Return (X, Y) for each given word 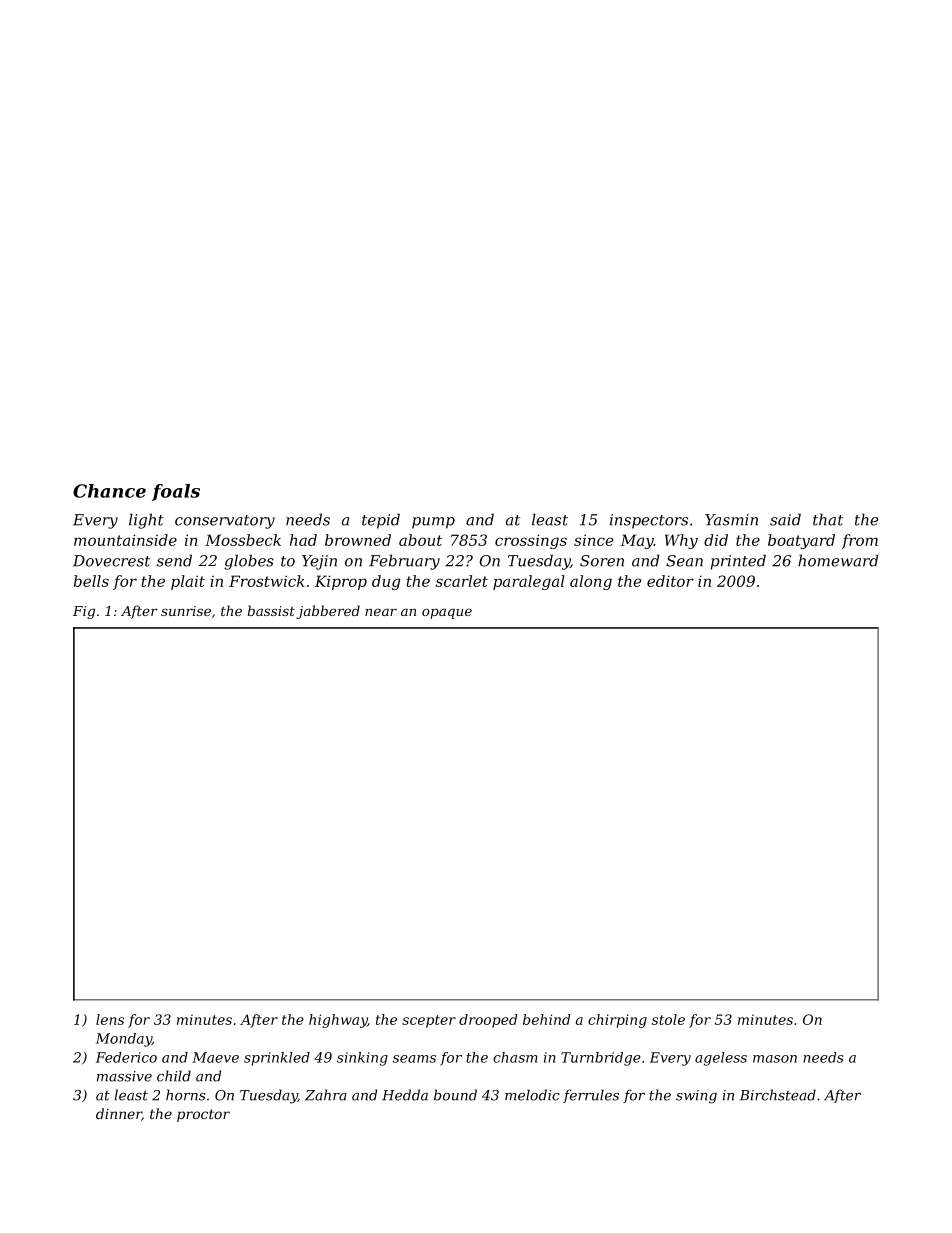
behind (547, 1019)
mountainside (125, 540)
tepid (381, 521)
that (828, 519)
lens (110, 1019)
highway (338, 1021)
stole (668, 1019)
